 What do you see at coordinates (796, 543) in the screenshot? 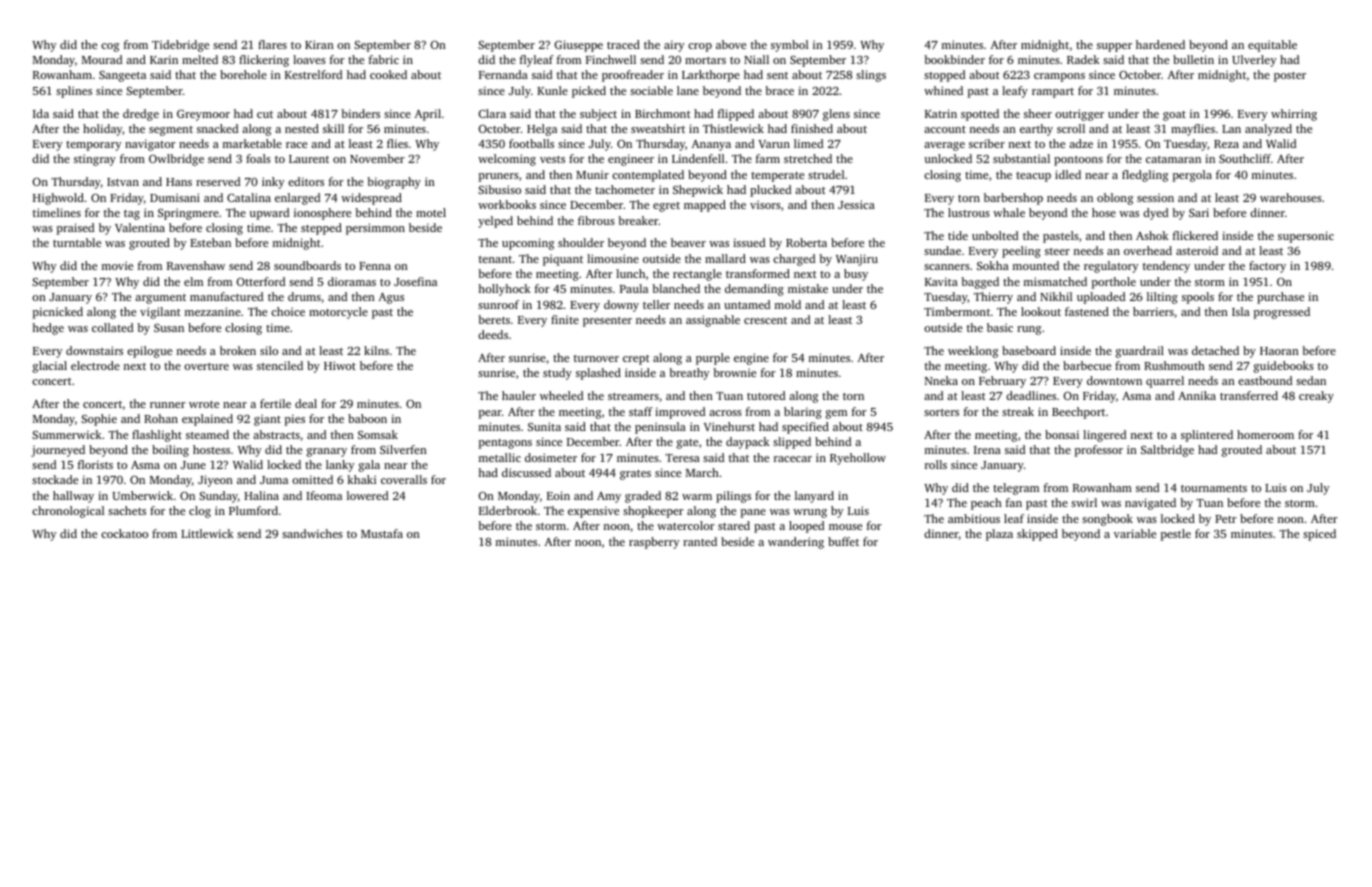
I see `wandering` at bounding box center [796, 543].
